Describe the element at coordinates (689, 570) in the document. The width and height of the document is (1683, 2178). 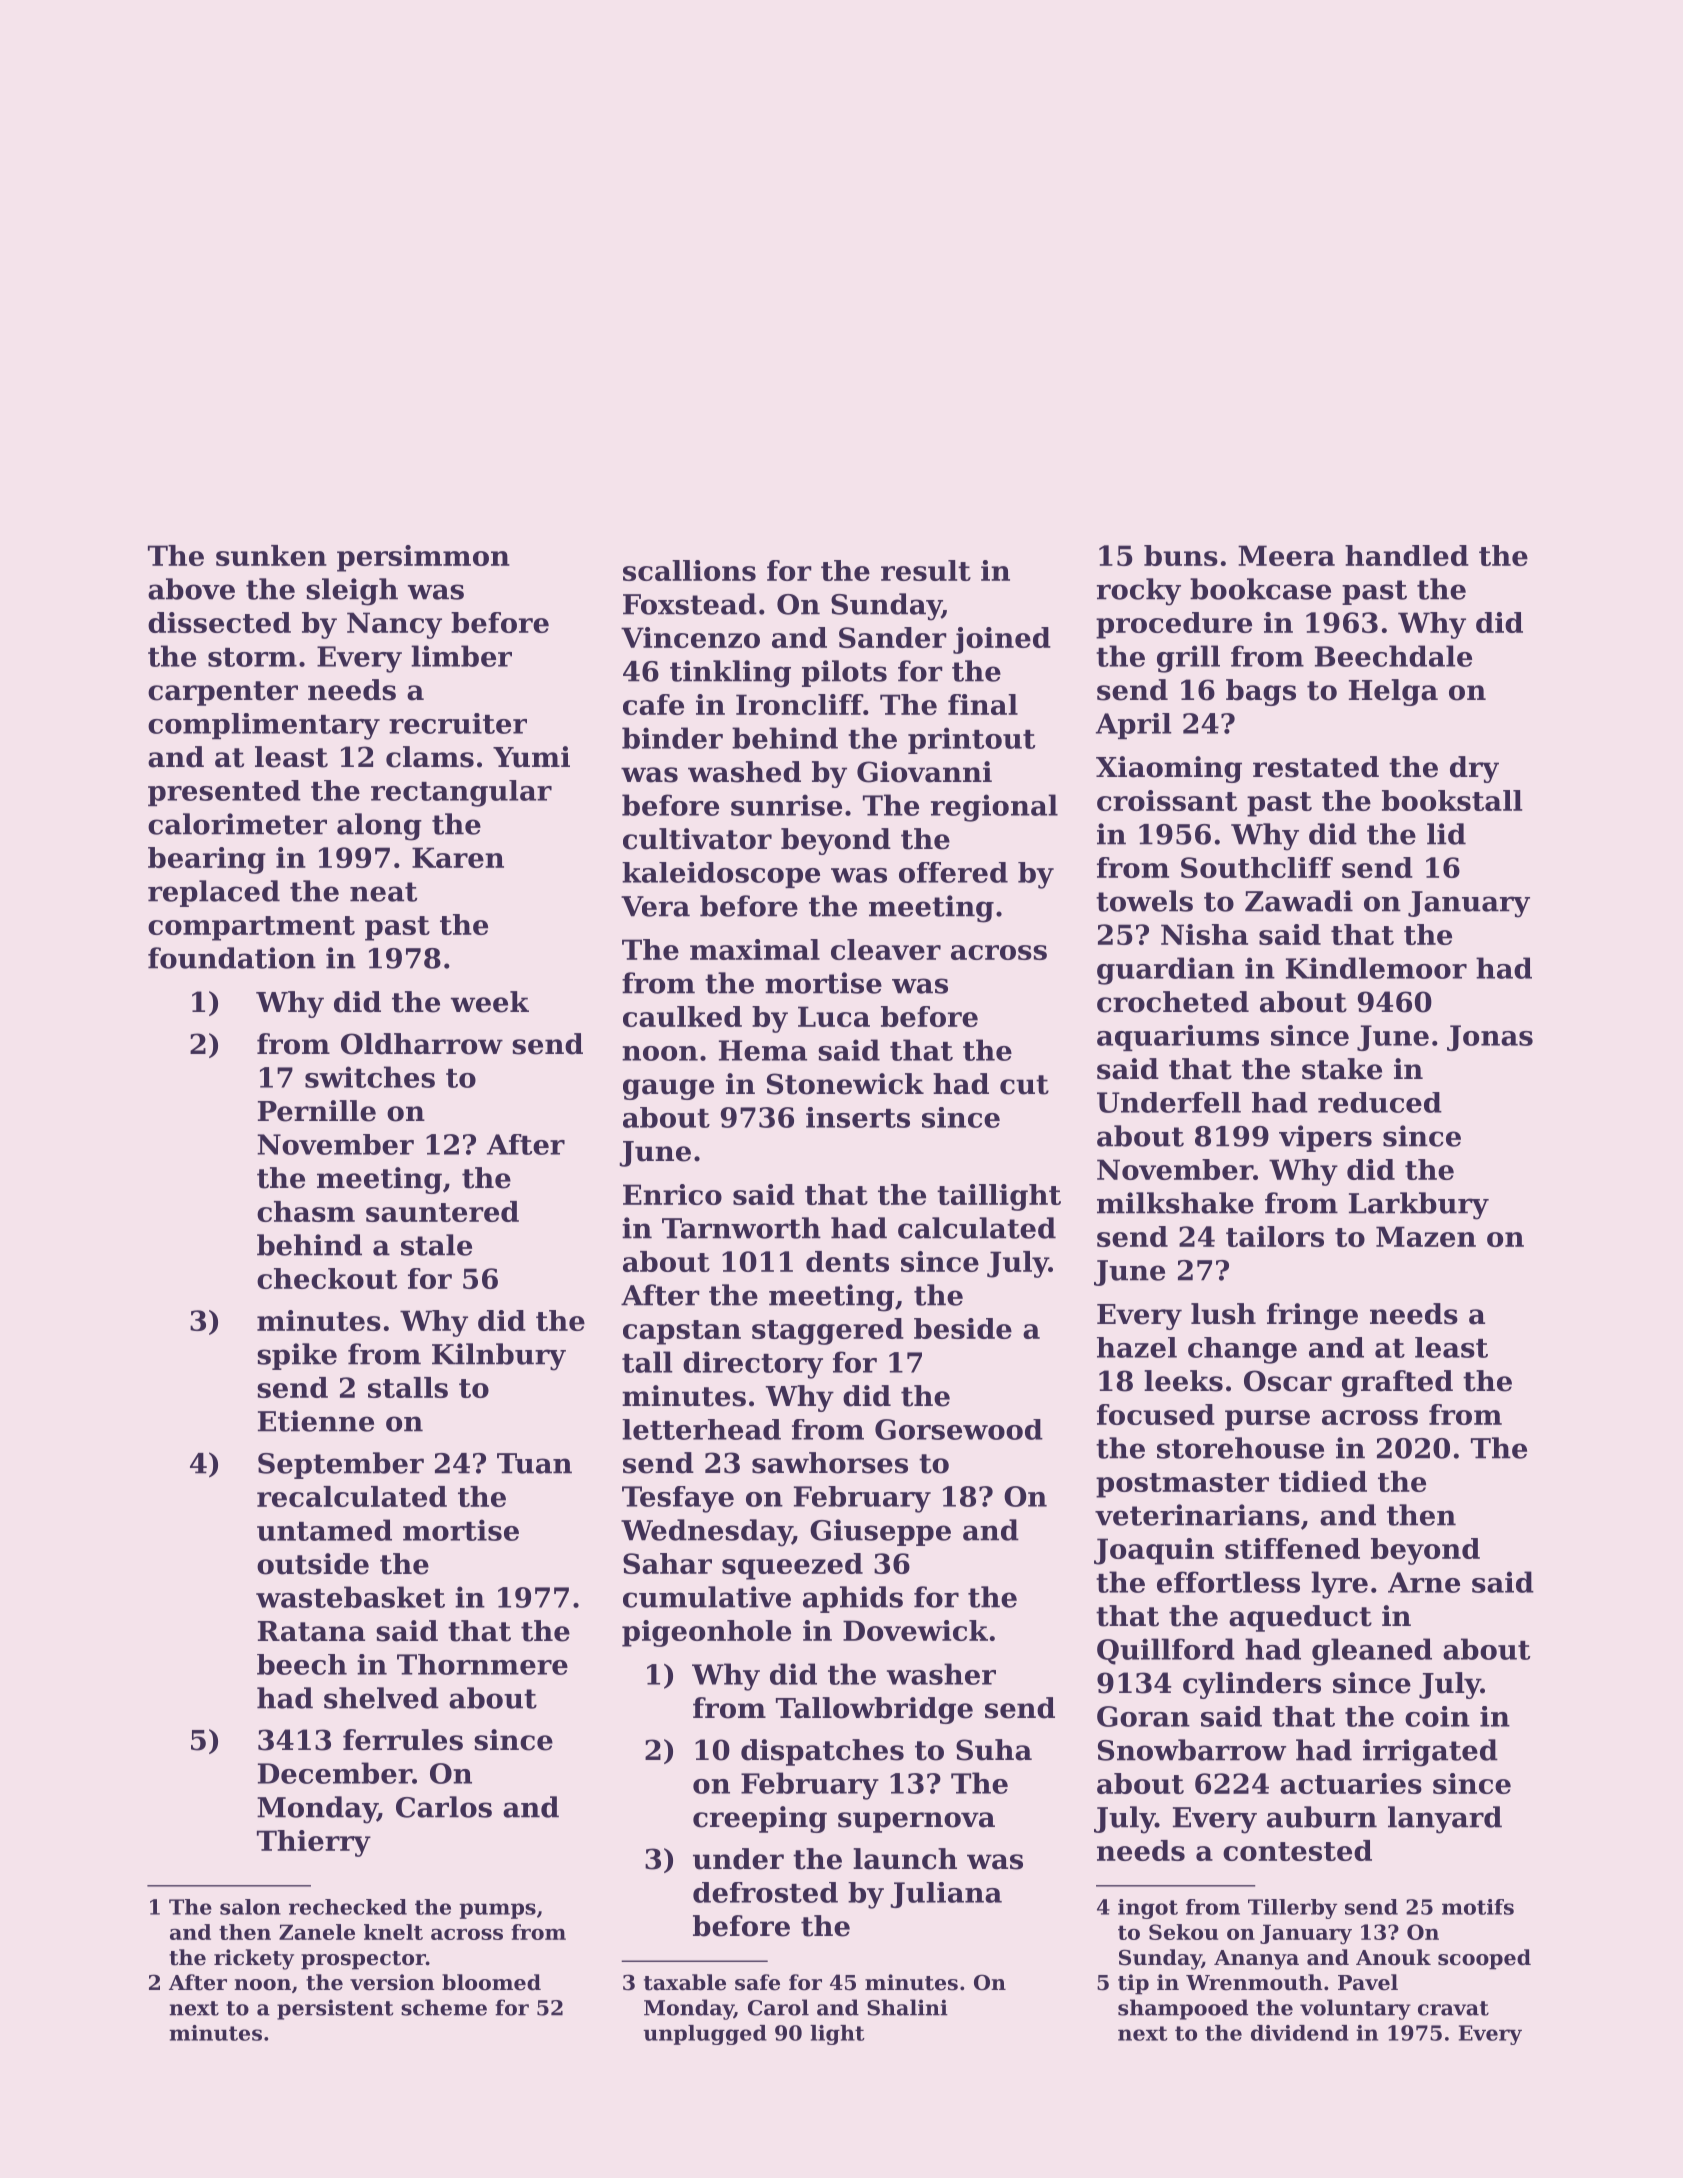
I see `scallions` at that location.
